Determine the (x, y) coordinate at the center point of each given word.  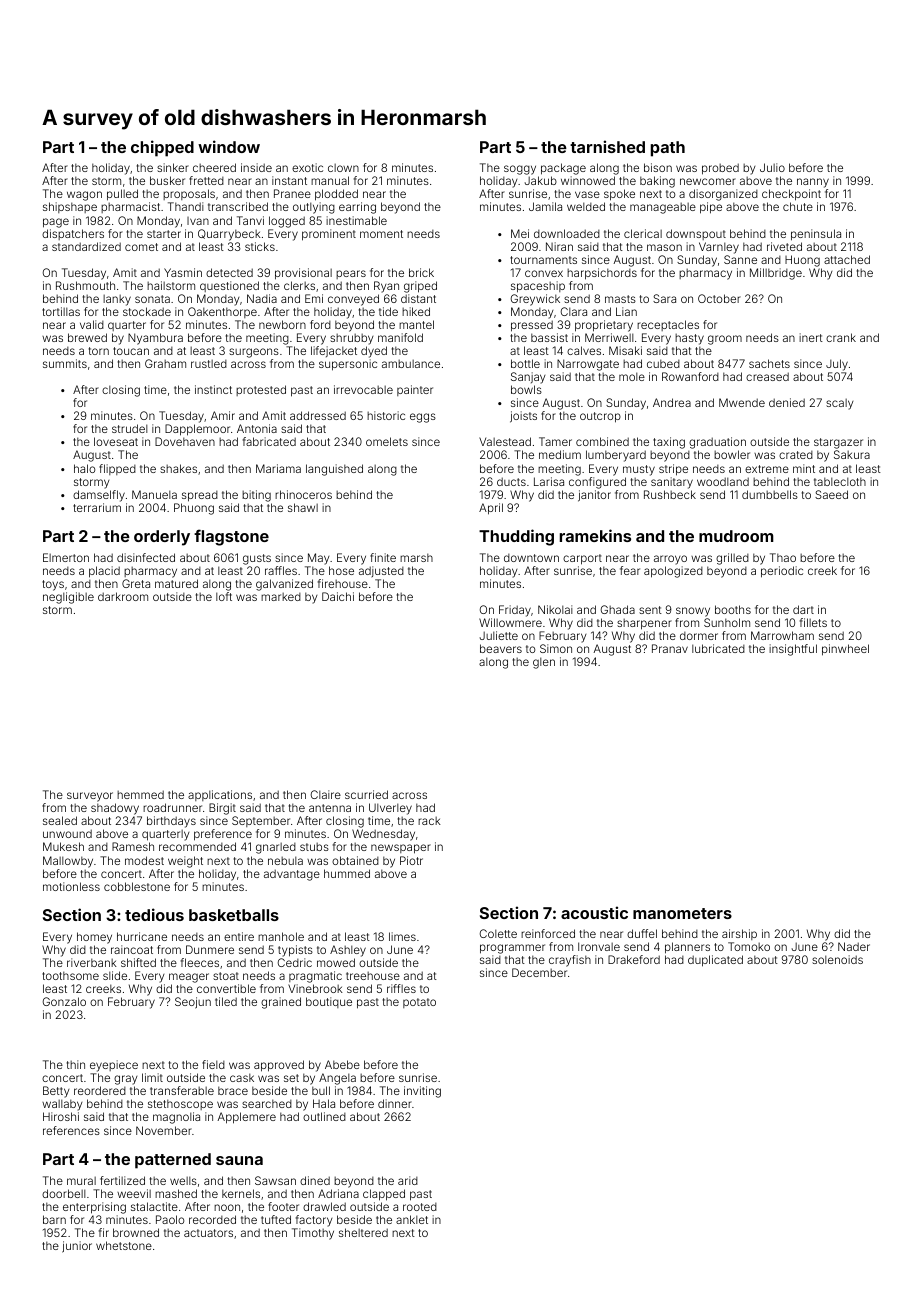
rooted (420, 1207)
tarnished (607, 146)
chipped (162, 148)
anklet (412, 1219)
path (668, 149)
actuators (208, 1233)
